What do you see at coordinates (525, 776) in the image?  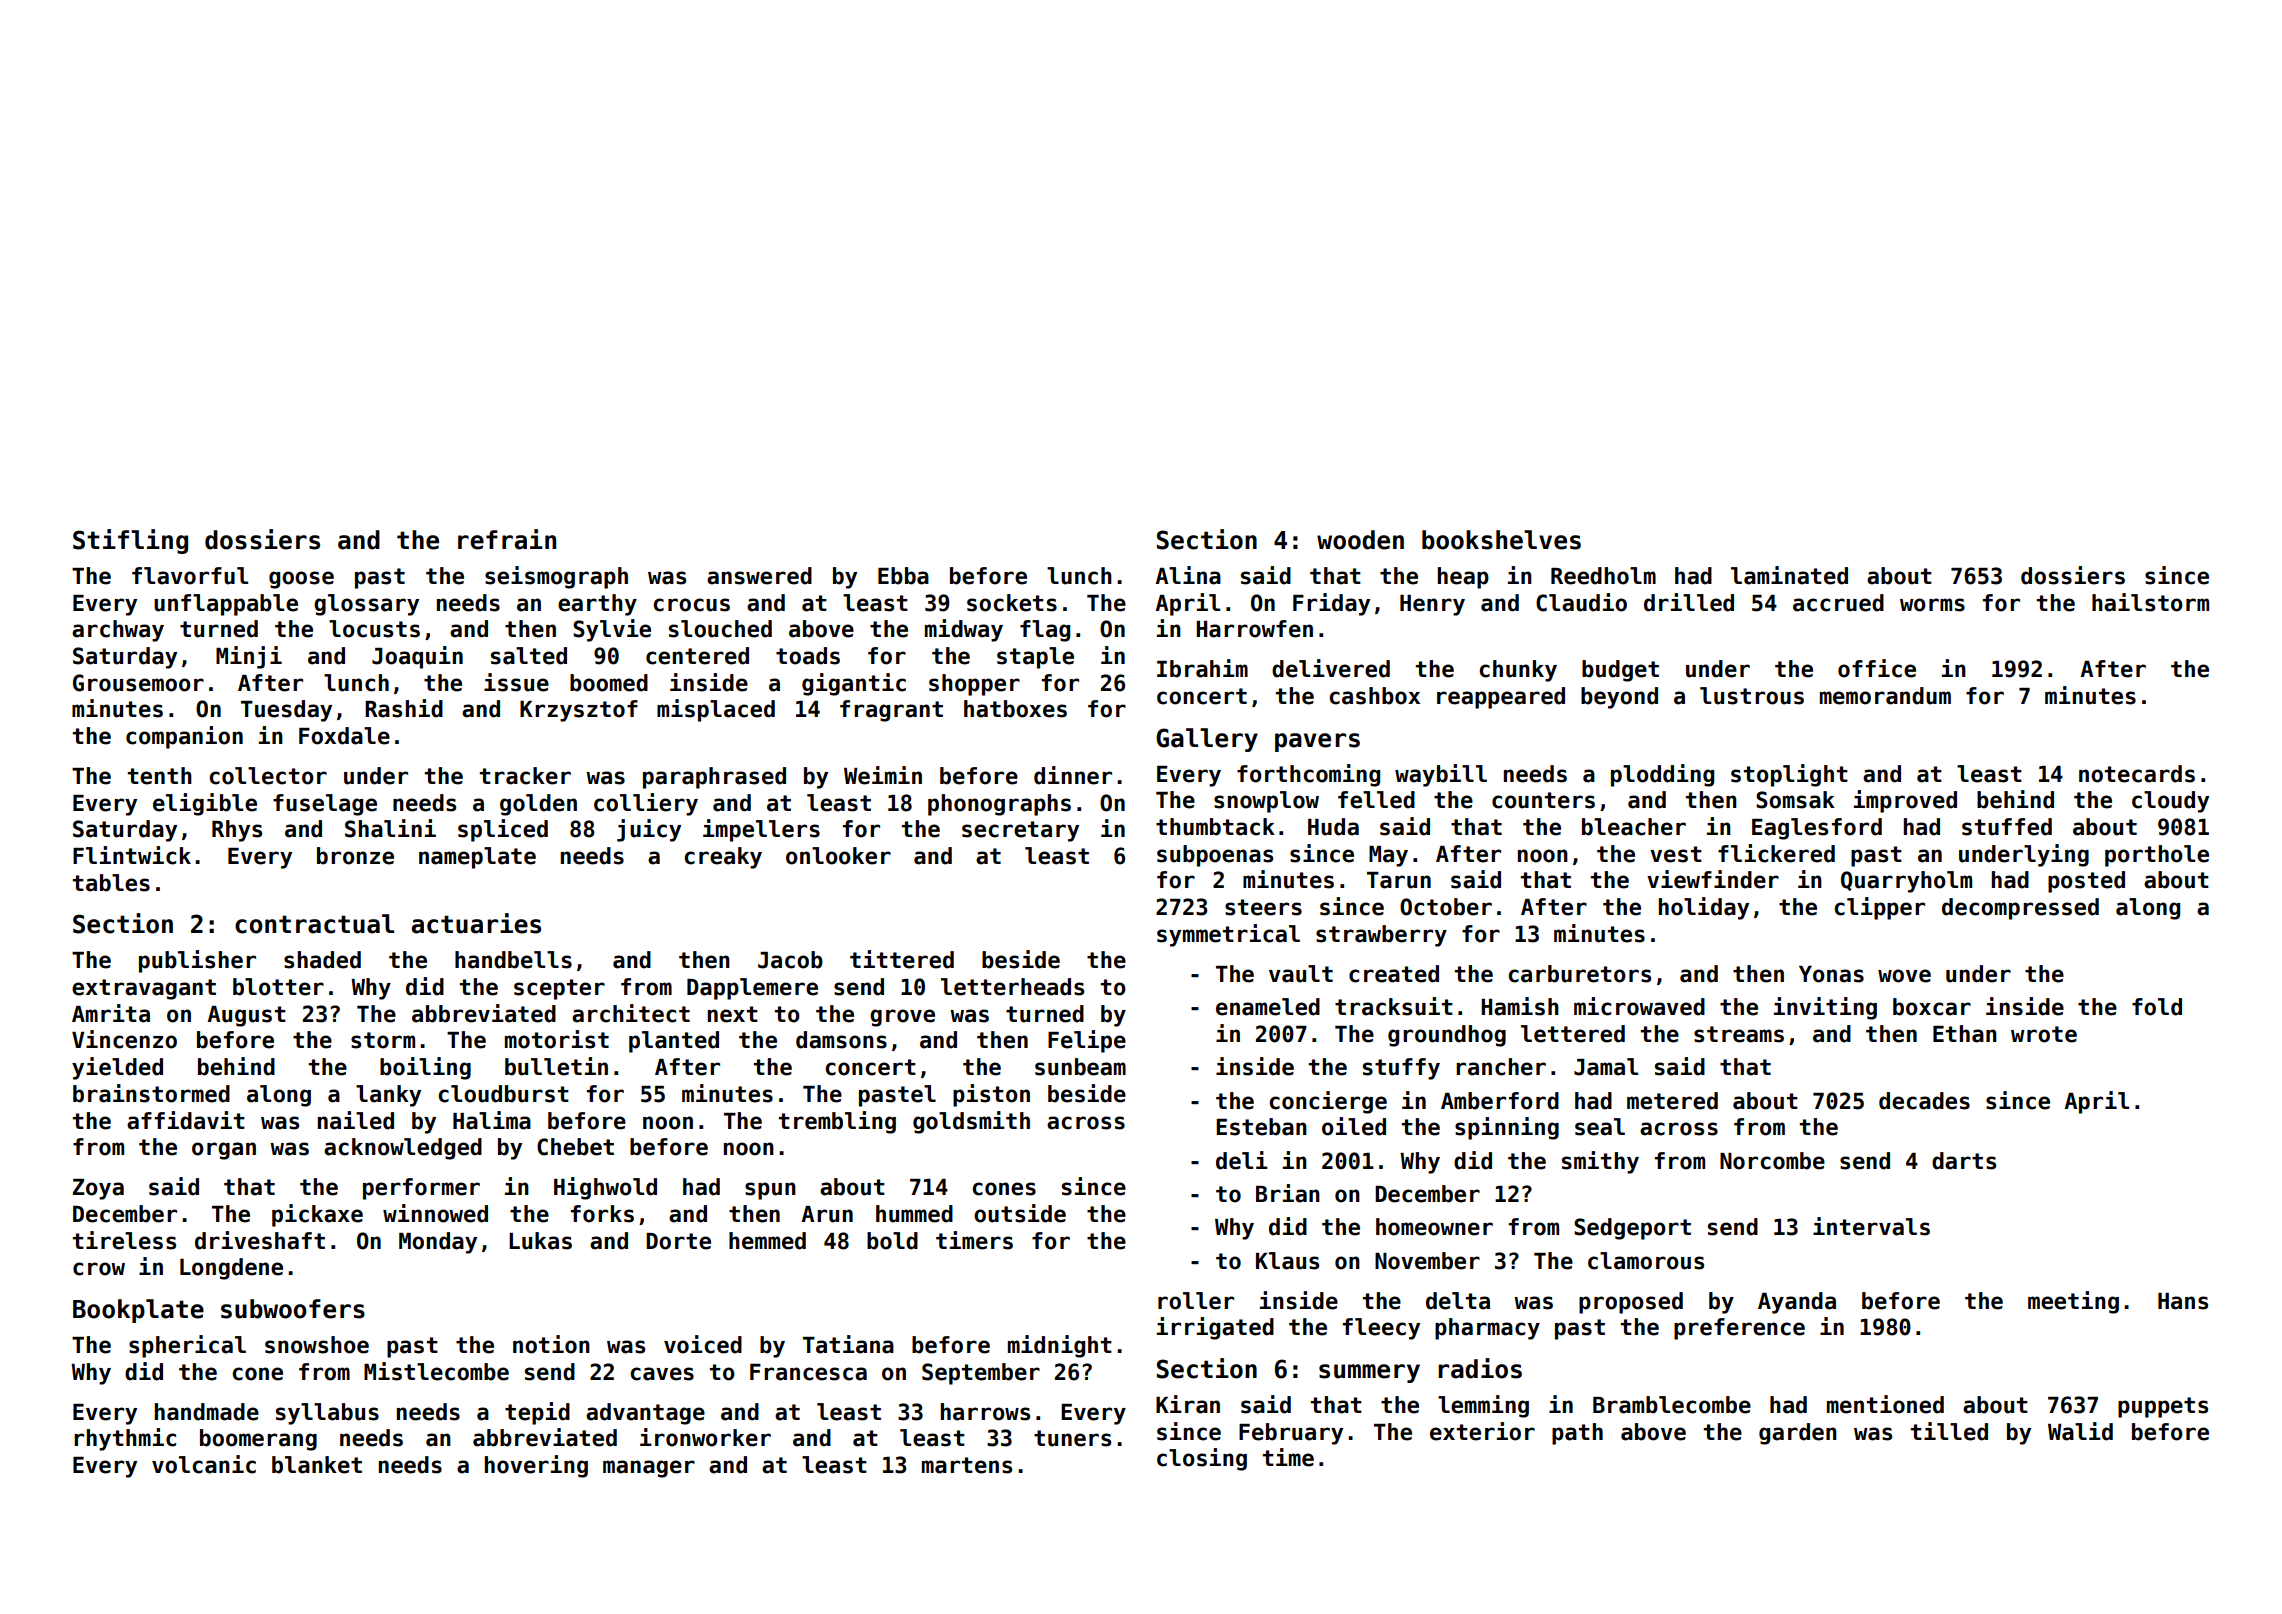 I see `tracker` at bounding box center [525, 776].
